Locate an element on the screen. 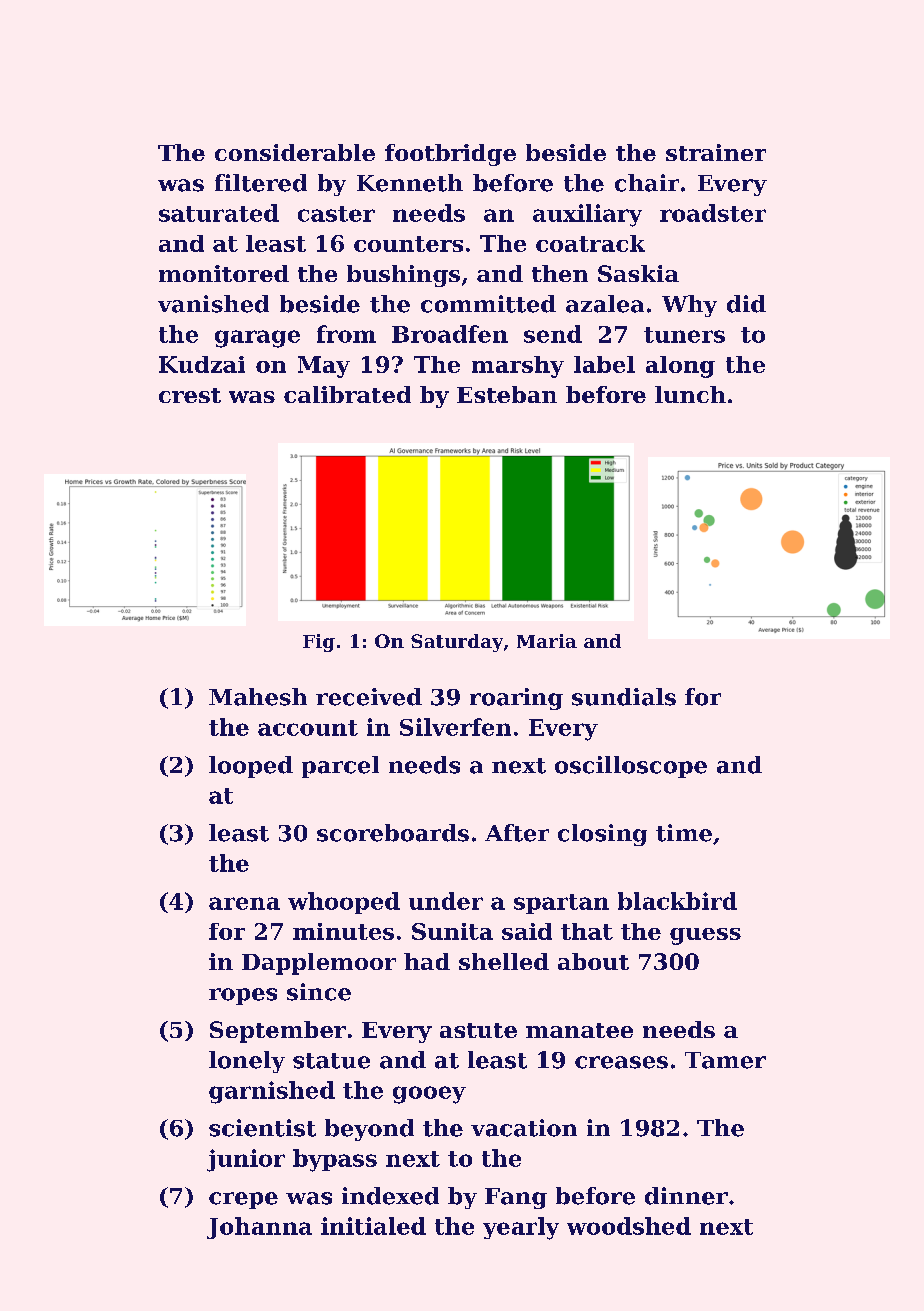 This screenshot has height=1311, width=924. dinner is located at coordinates (686, 1196).
